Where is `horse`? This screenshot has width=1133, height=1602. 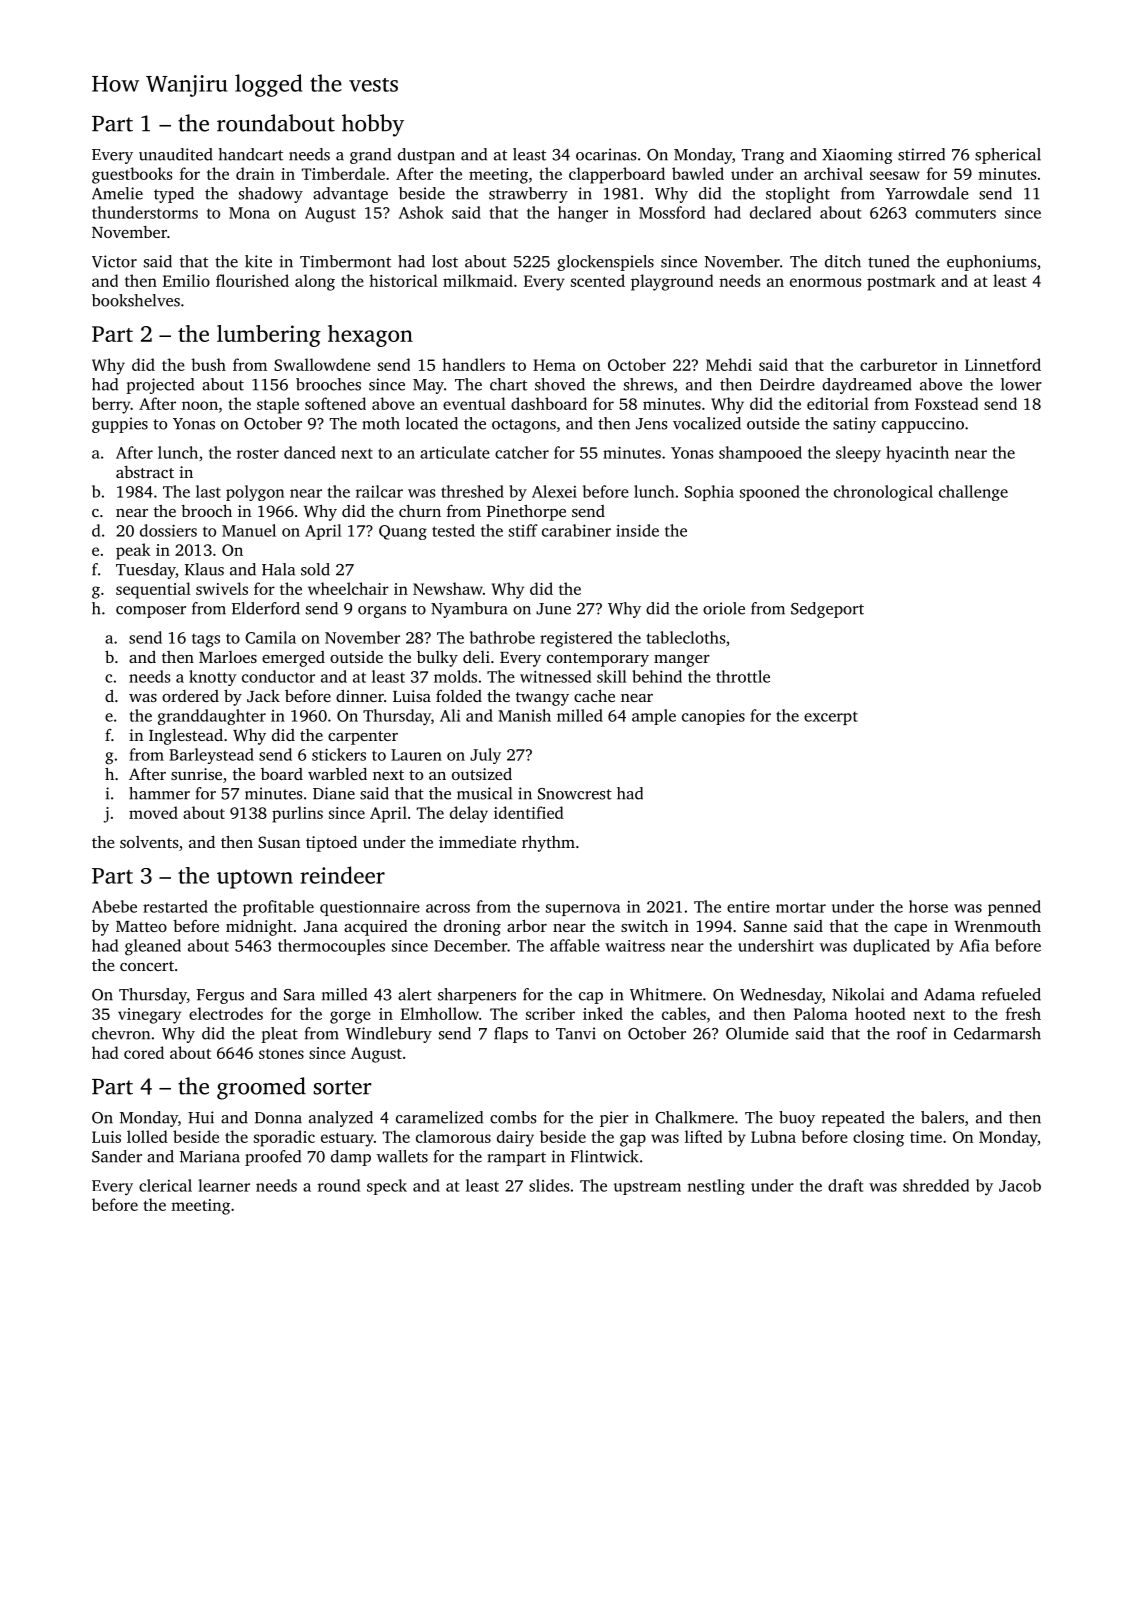 horse is located at coordinates (928, 906).
